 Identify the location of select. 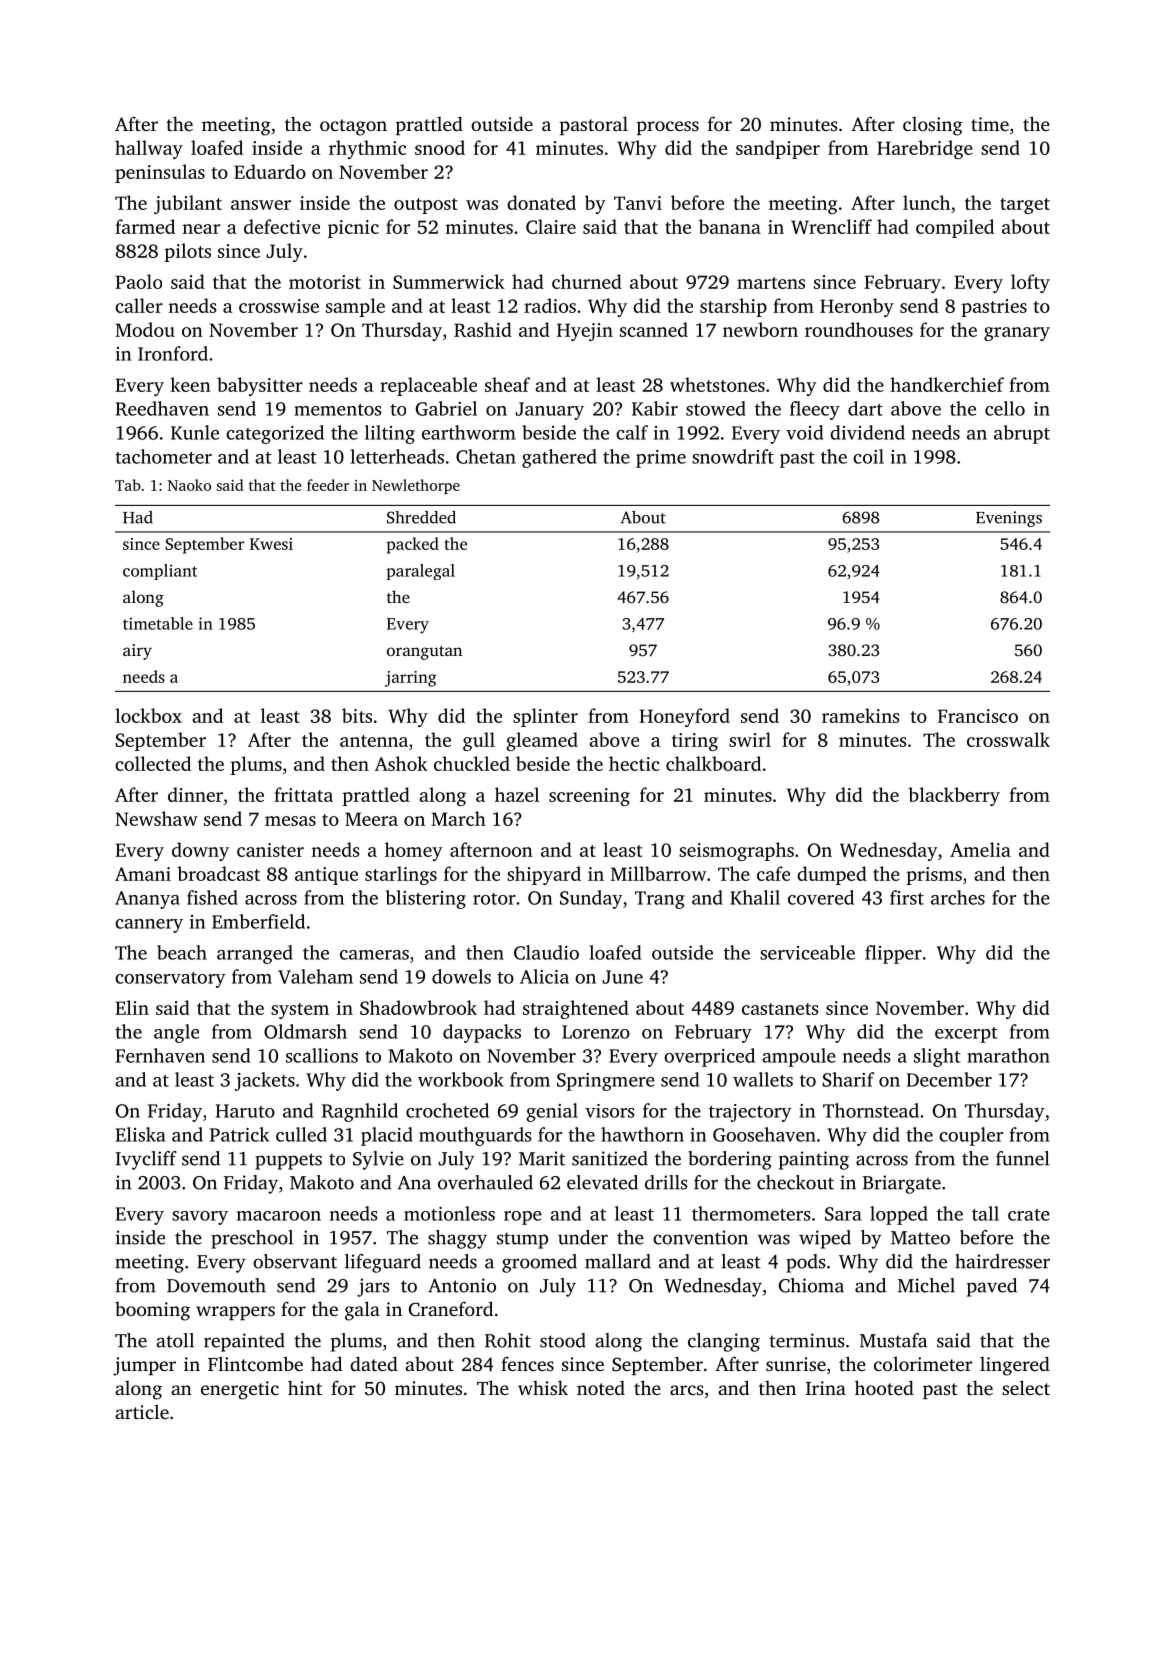
(1026, 1387).
